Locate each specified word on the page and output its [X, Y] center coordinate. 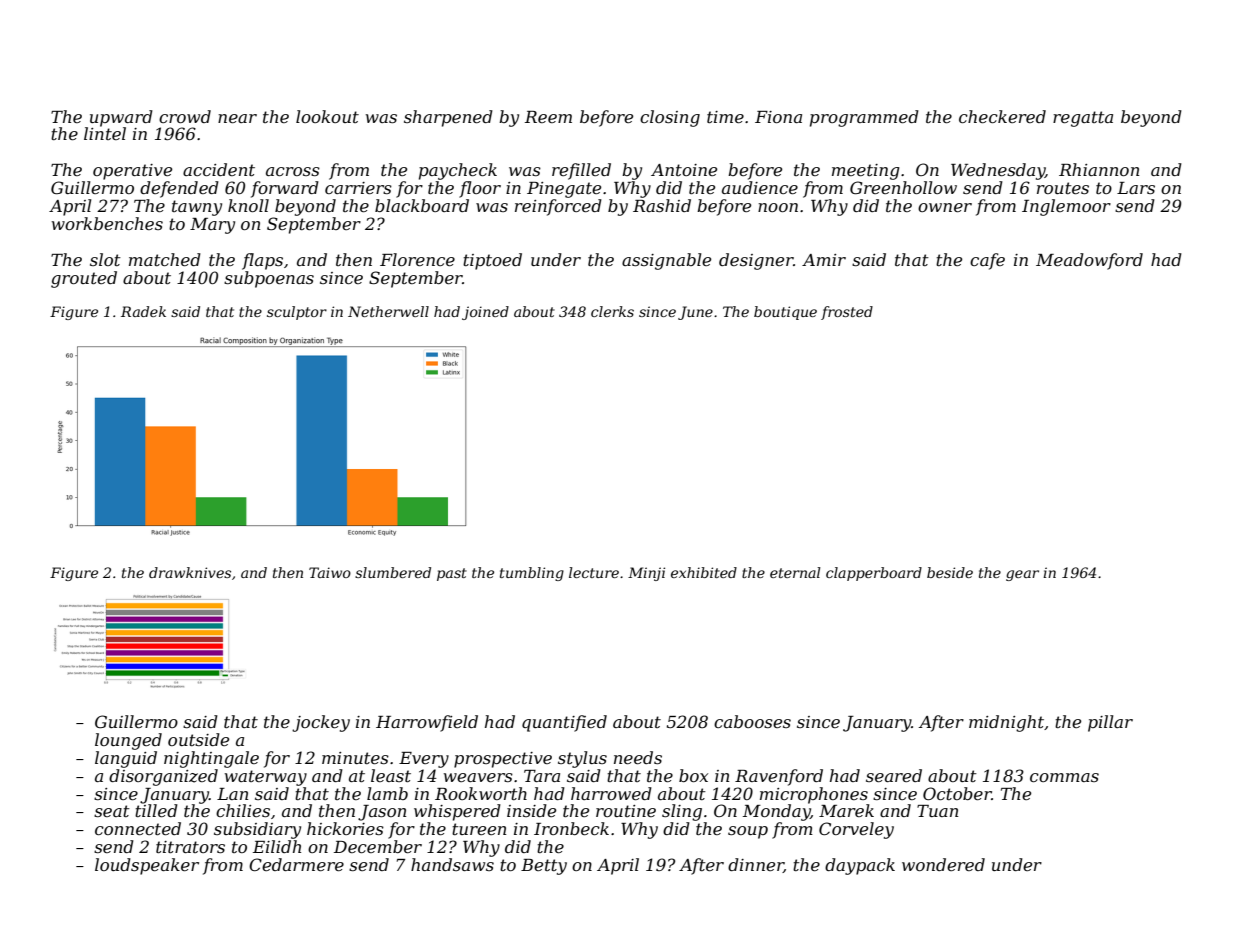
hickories [345, 828]
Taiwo [330, 572]
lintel [105, 133]
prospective [503, 760]
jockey [321, 723]
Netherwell [388, 311]
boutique [785, 313]
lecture [594, 572]
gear [1022, 575]
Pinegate [564, 190]
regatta [1083, 119]
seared [894, 775]
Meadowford [1089, 261]
